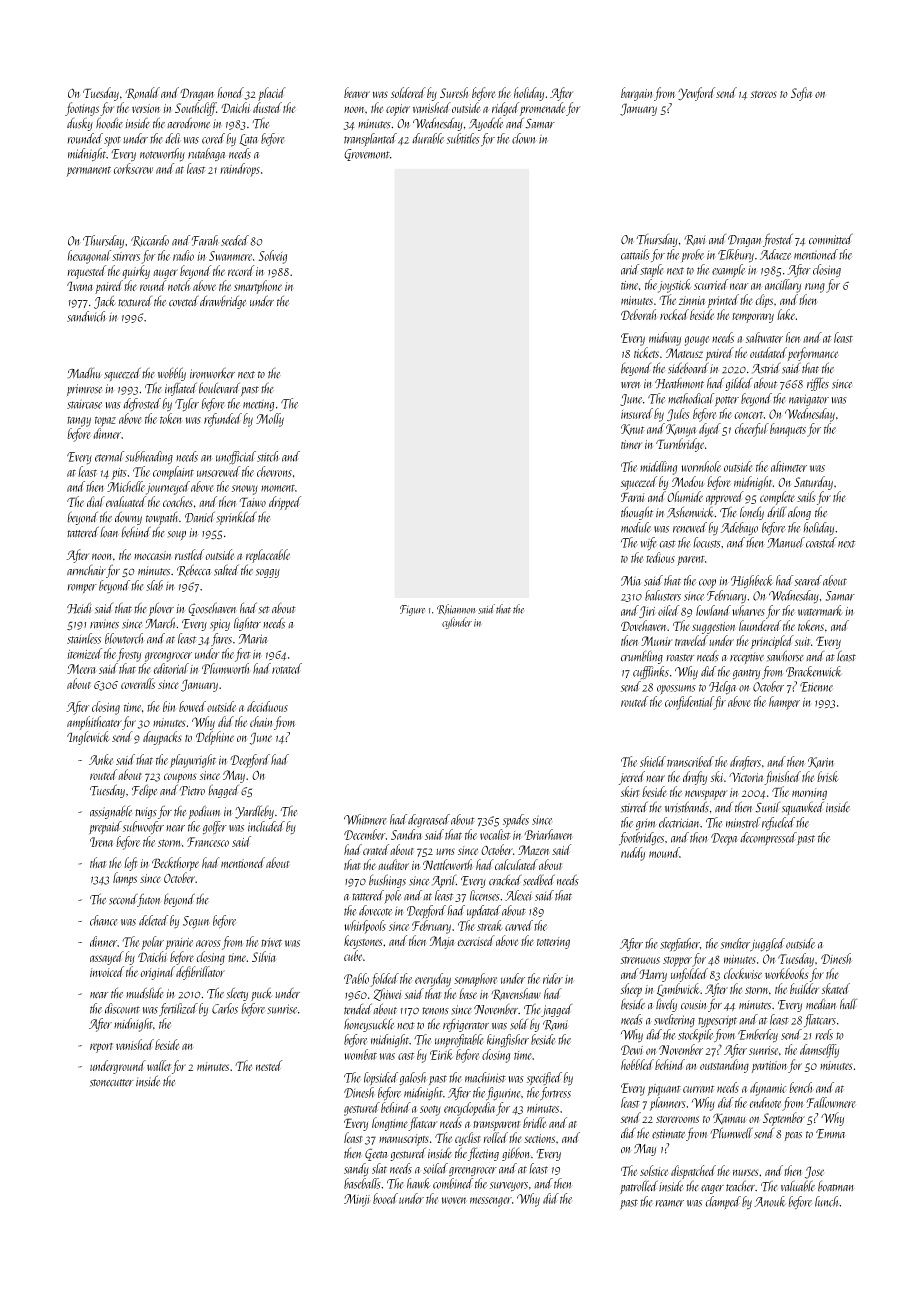 The height and width of the screenshot is (1308, 924). I want to click on Briarhaven, so click(548, 834).
